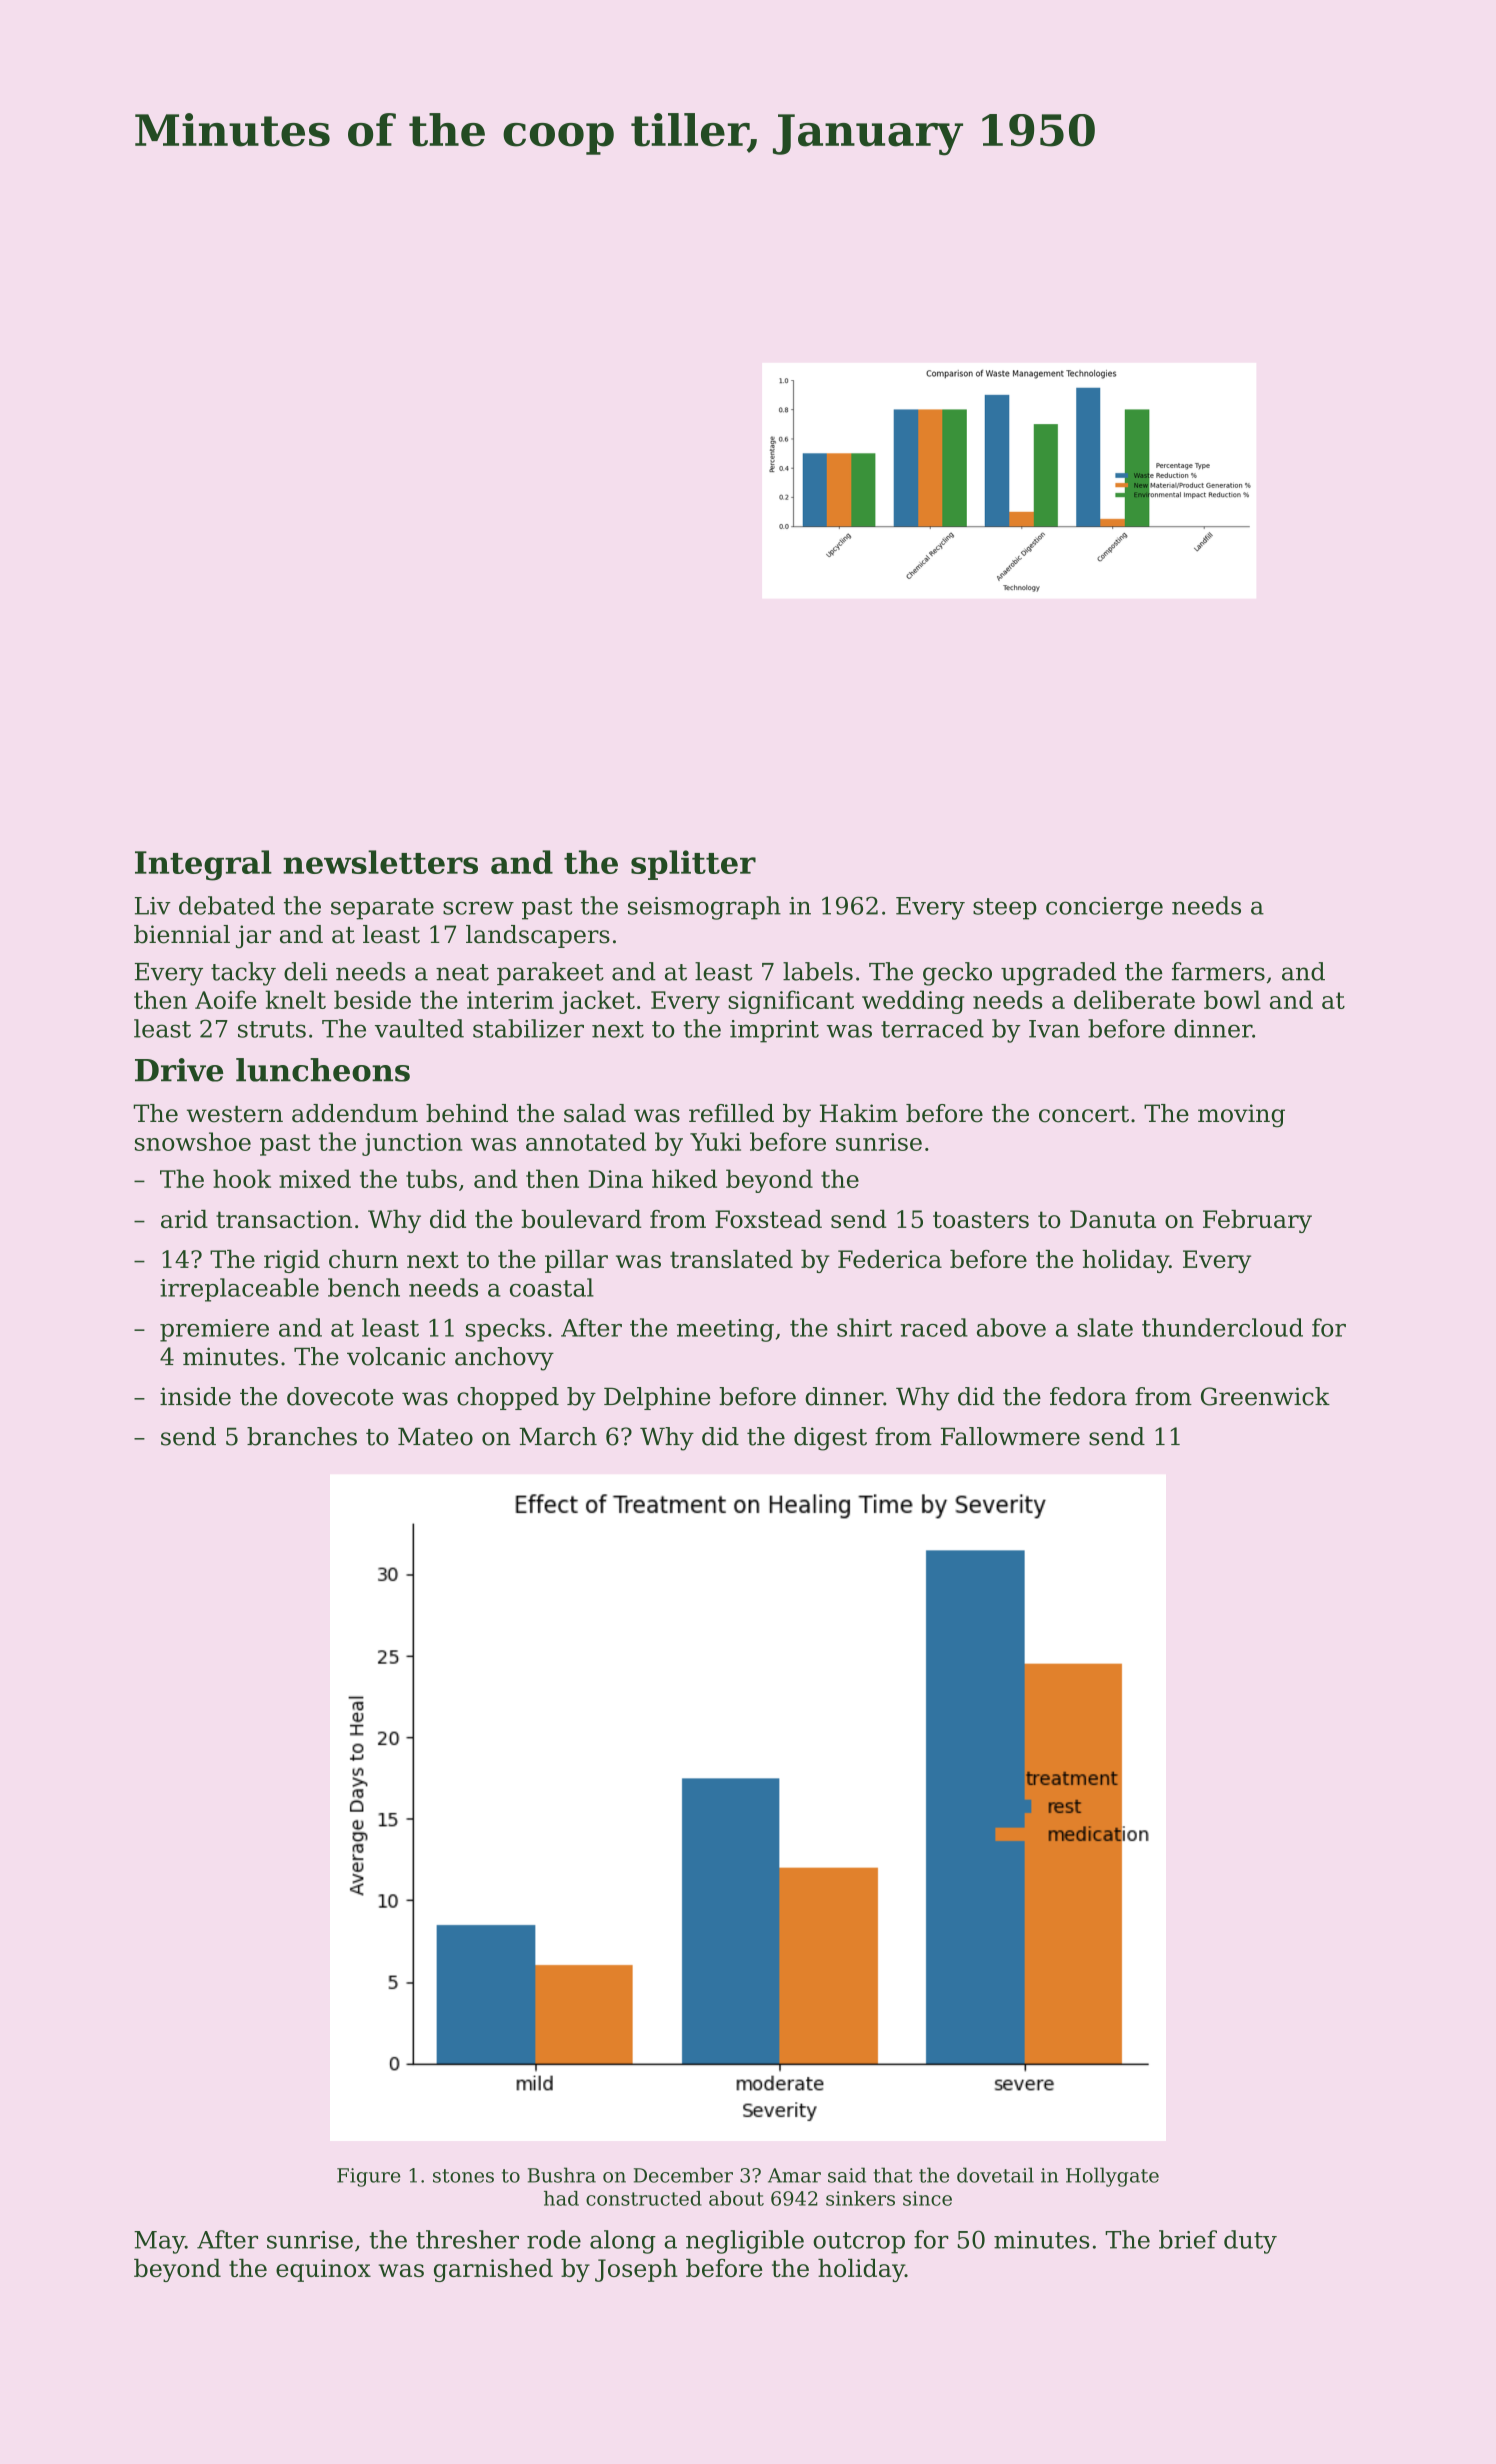 Image resolution: width=1496 pixels, height=2464 pixels. What do you see at coordinates (203, 865) in the screenshot?
I see `Integral` at bounding box center [203, 865].
